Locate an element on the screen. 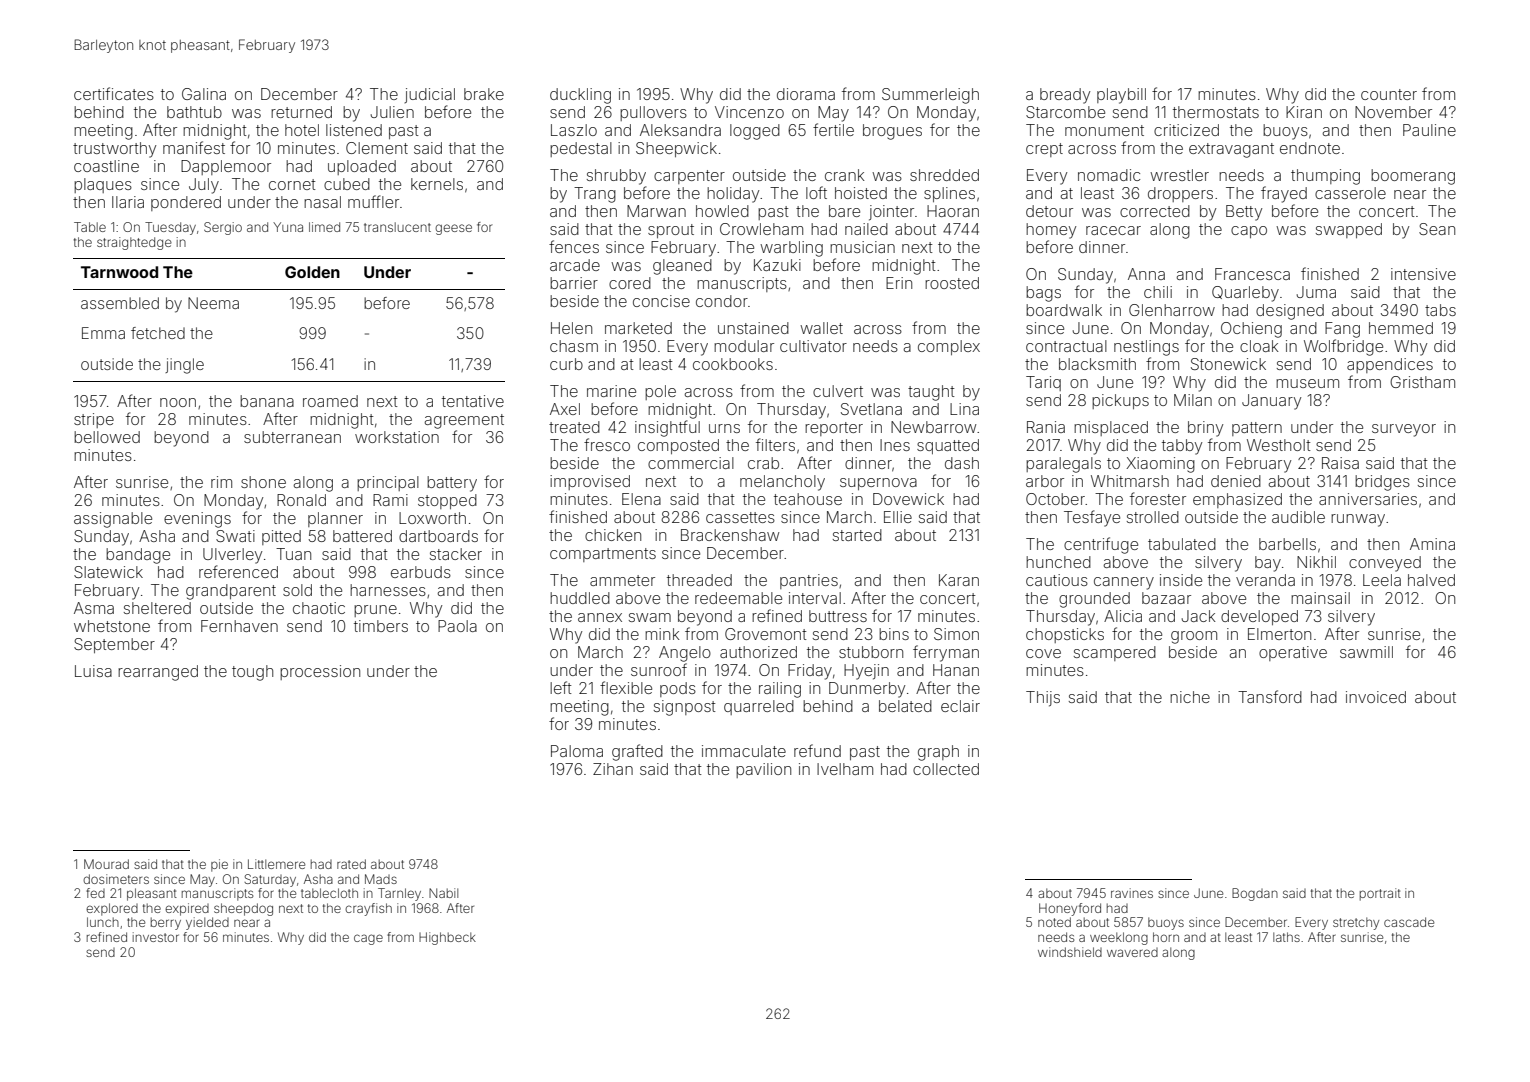  monument is located at coordinates (1104, 130).
